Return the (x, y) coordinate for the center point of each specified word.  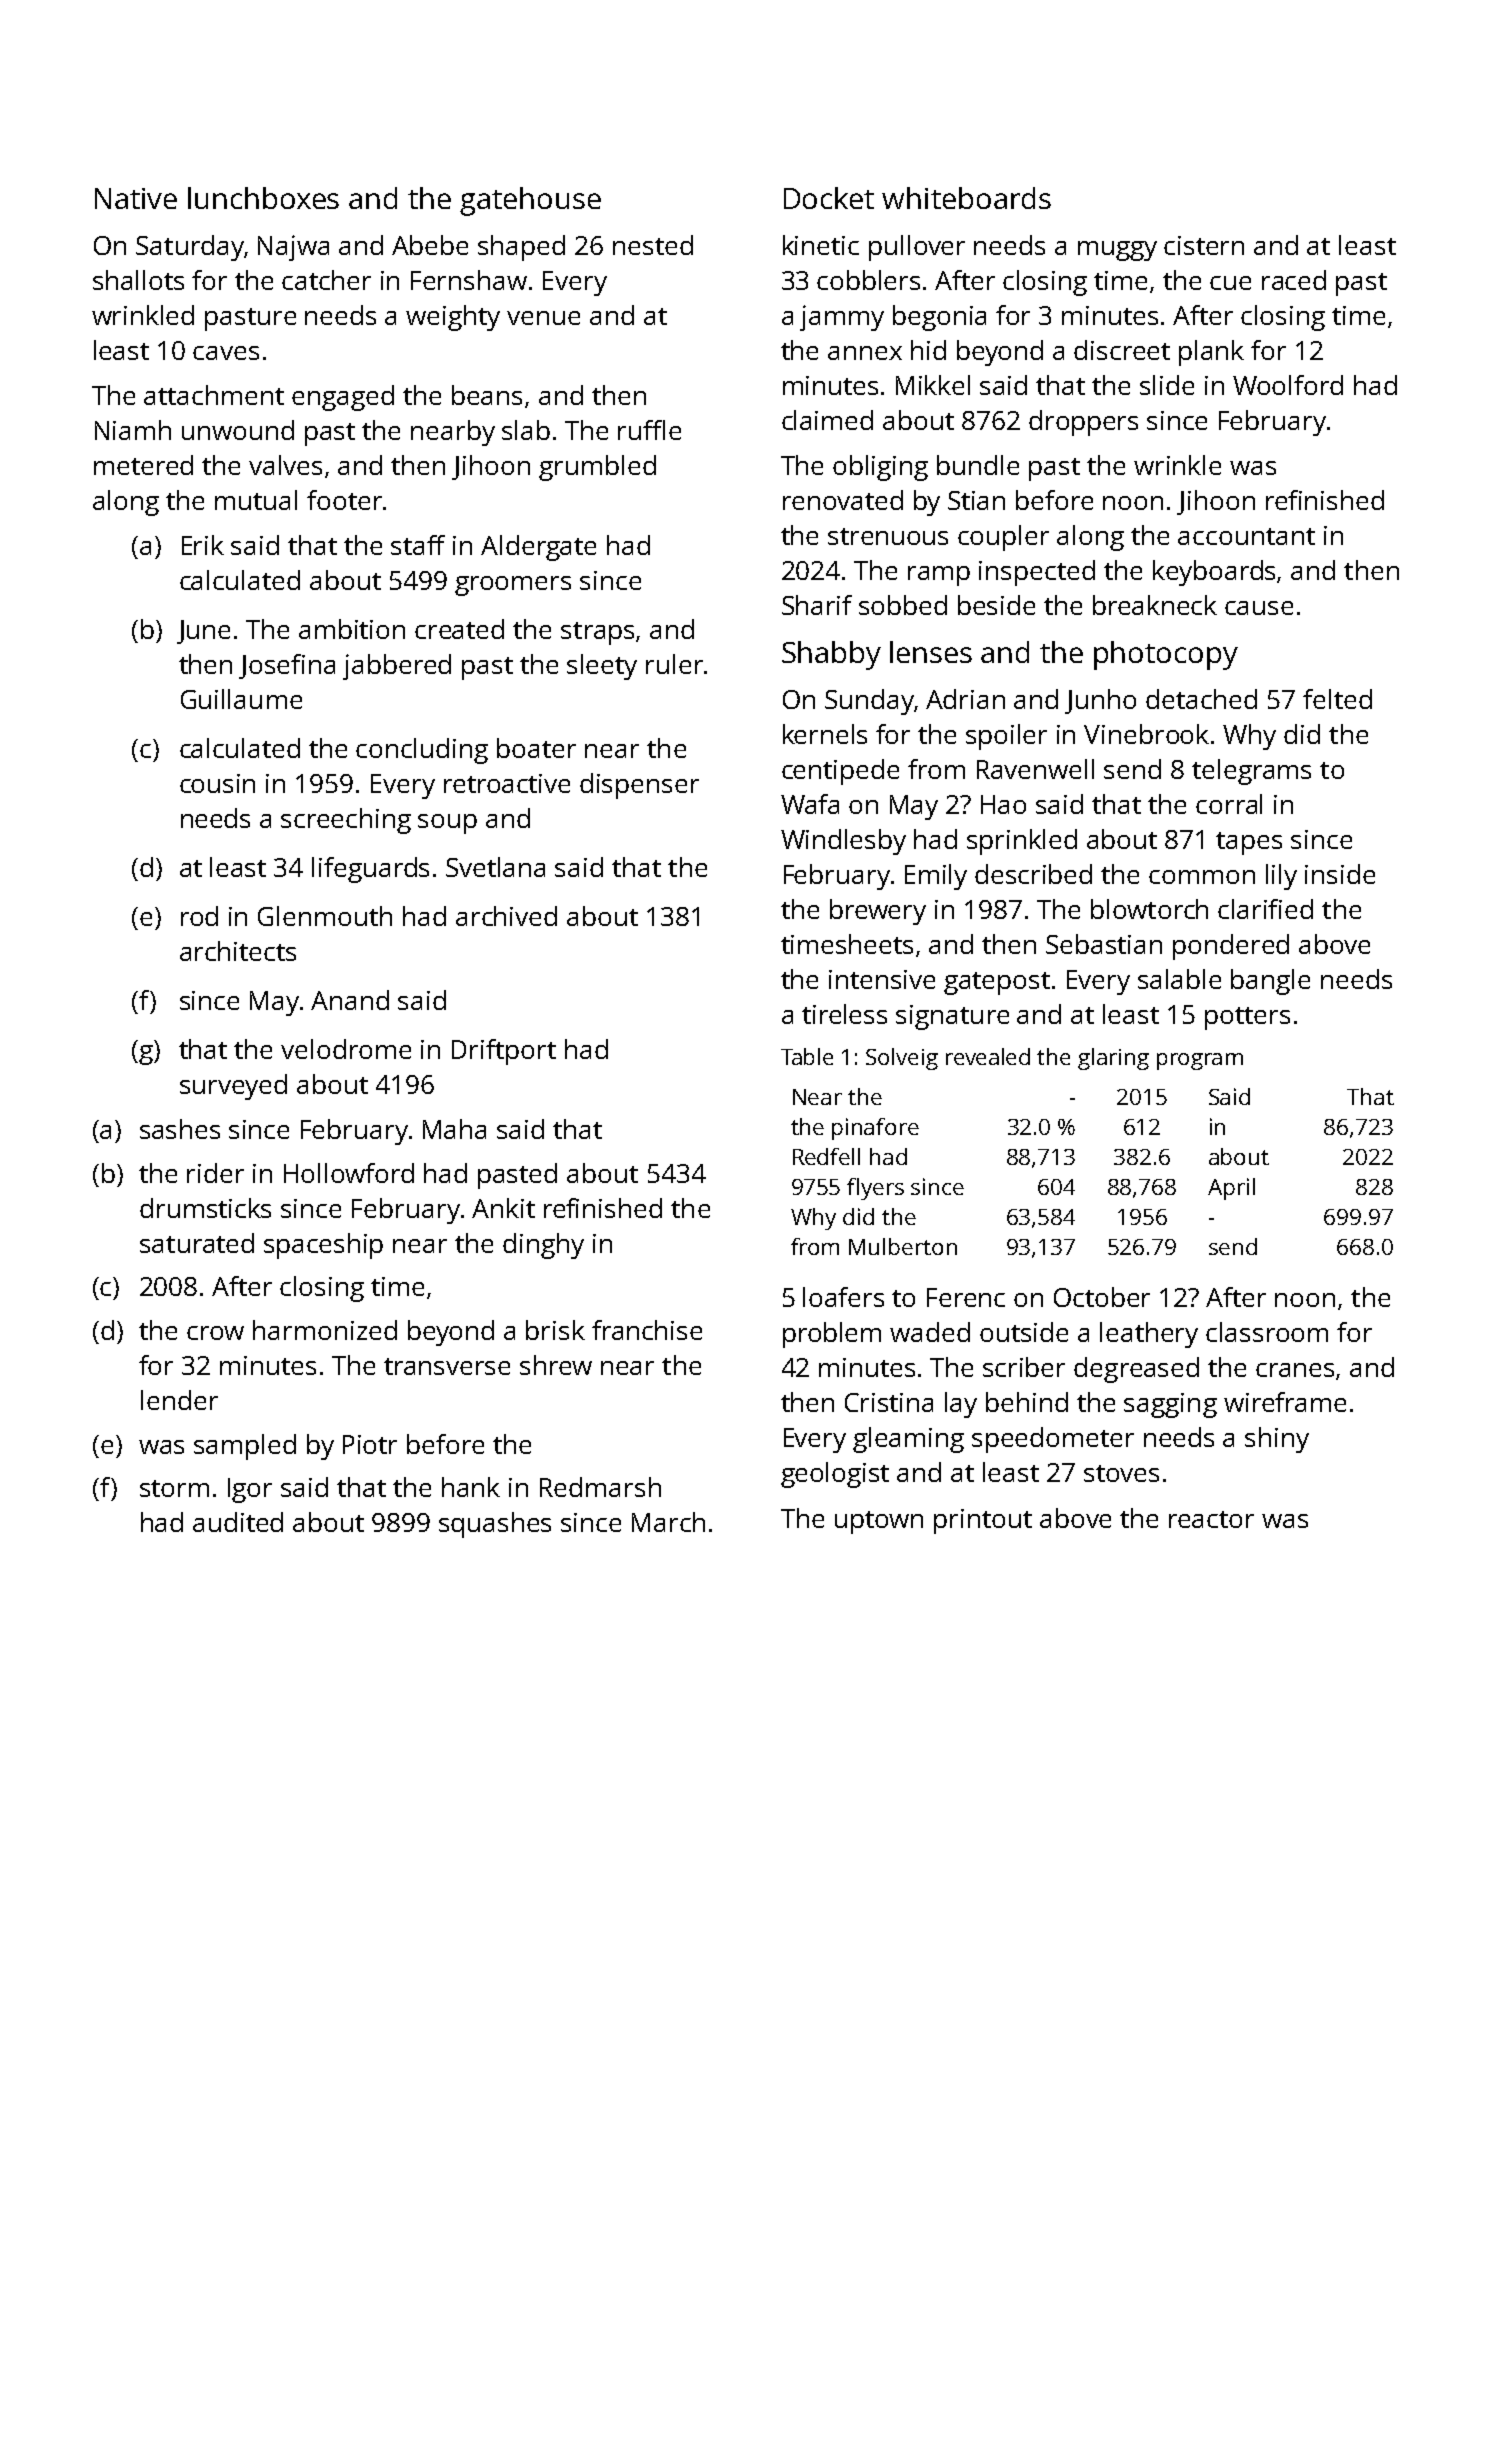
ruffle (649, 430)
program (1200, 1061)
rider (215, 1173)
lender (179, 1400)
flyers (875, 1189)
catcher (326, 280)
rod (199, 916)
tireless (844, 1014)
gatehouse (530, 201)
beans (487, 395)
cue (1230, 283)
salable (1179, 979)
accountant (1246, 536)
